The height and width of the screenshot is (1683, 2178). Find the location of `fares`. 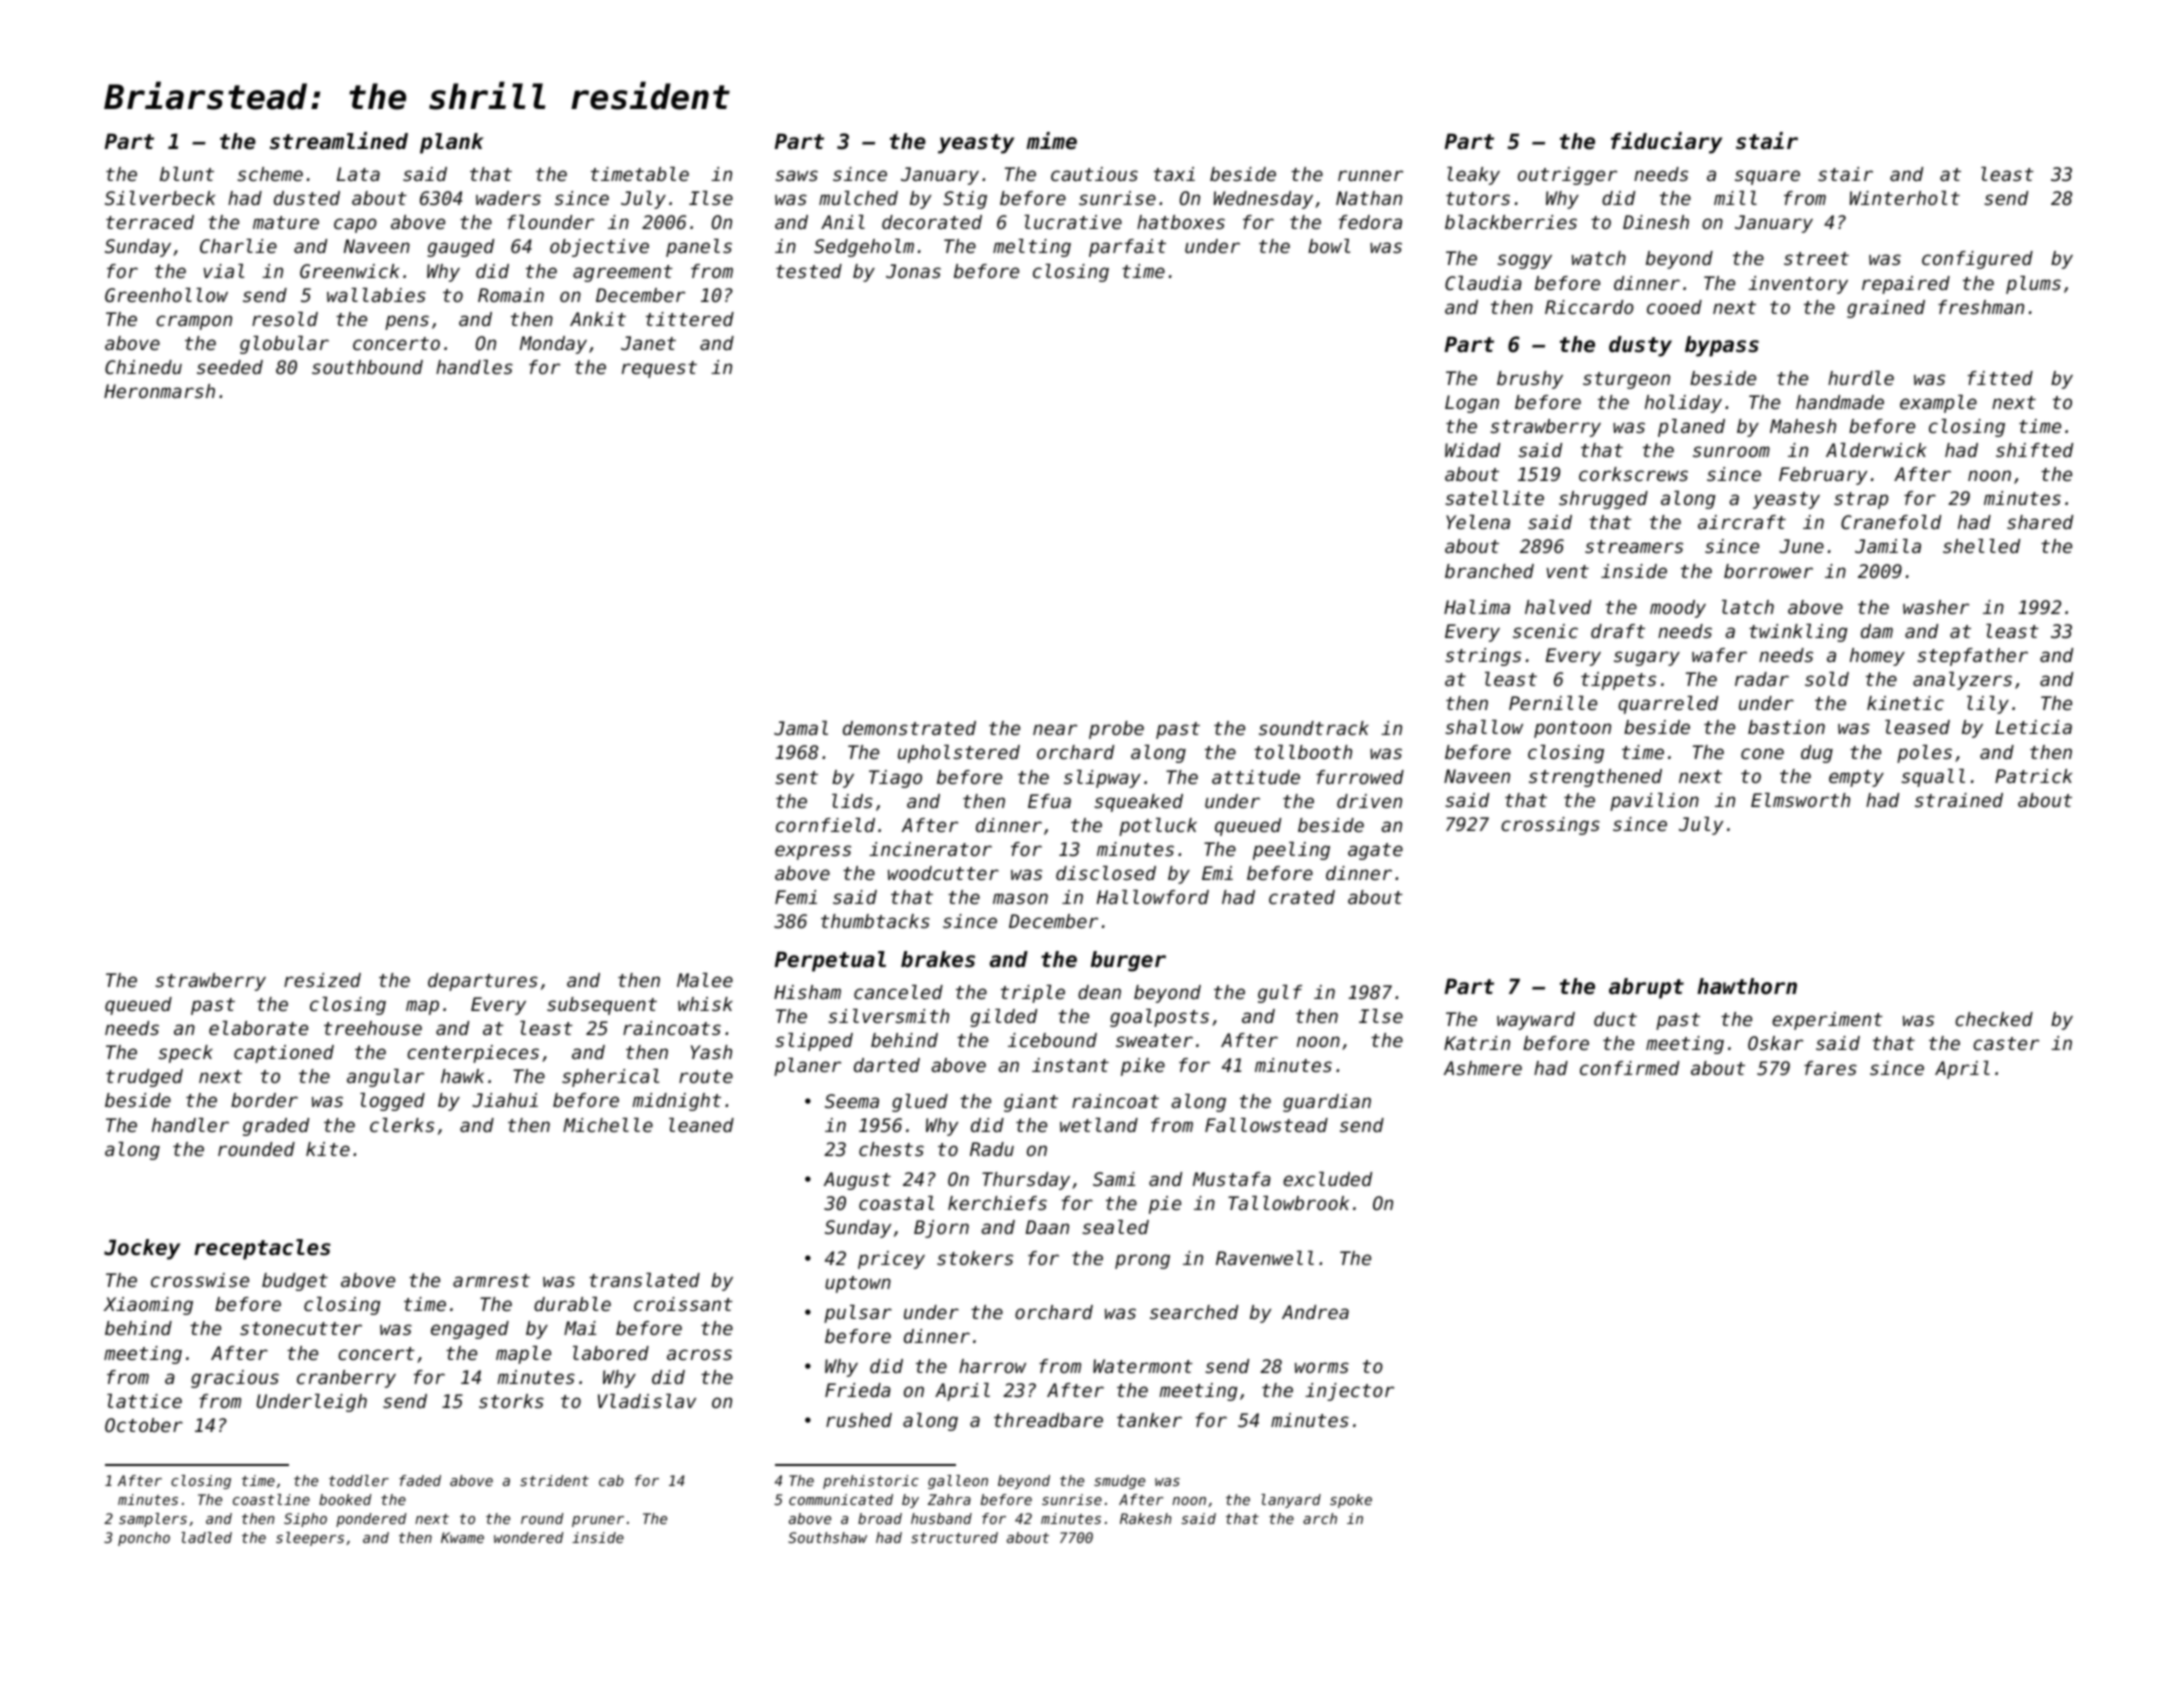

fares is located at coordinates (1830, 1068).
